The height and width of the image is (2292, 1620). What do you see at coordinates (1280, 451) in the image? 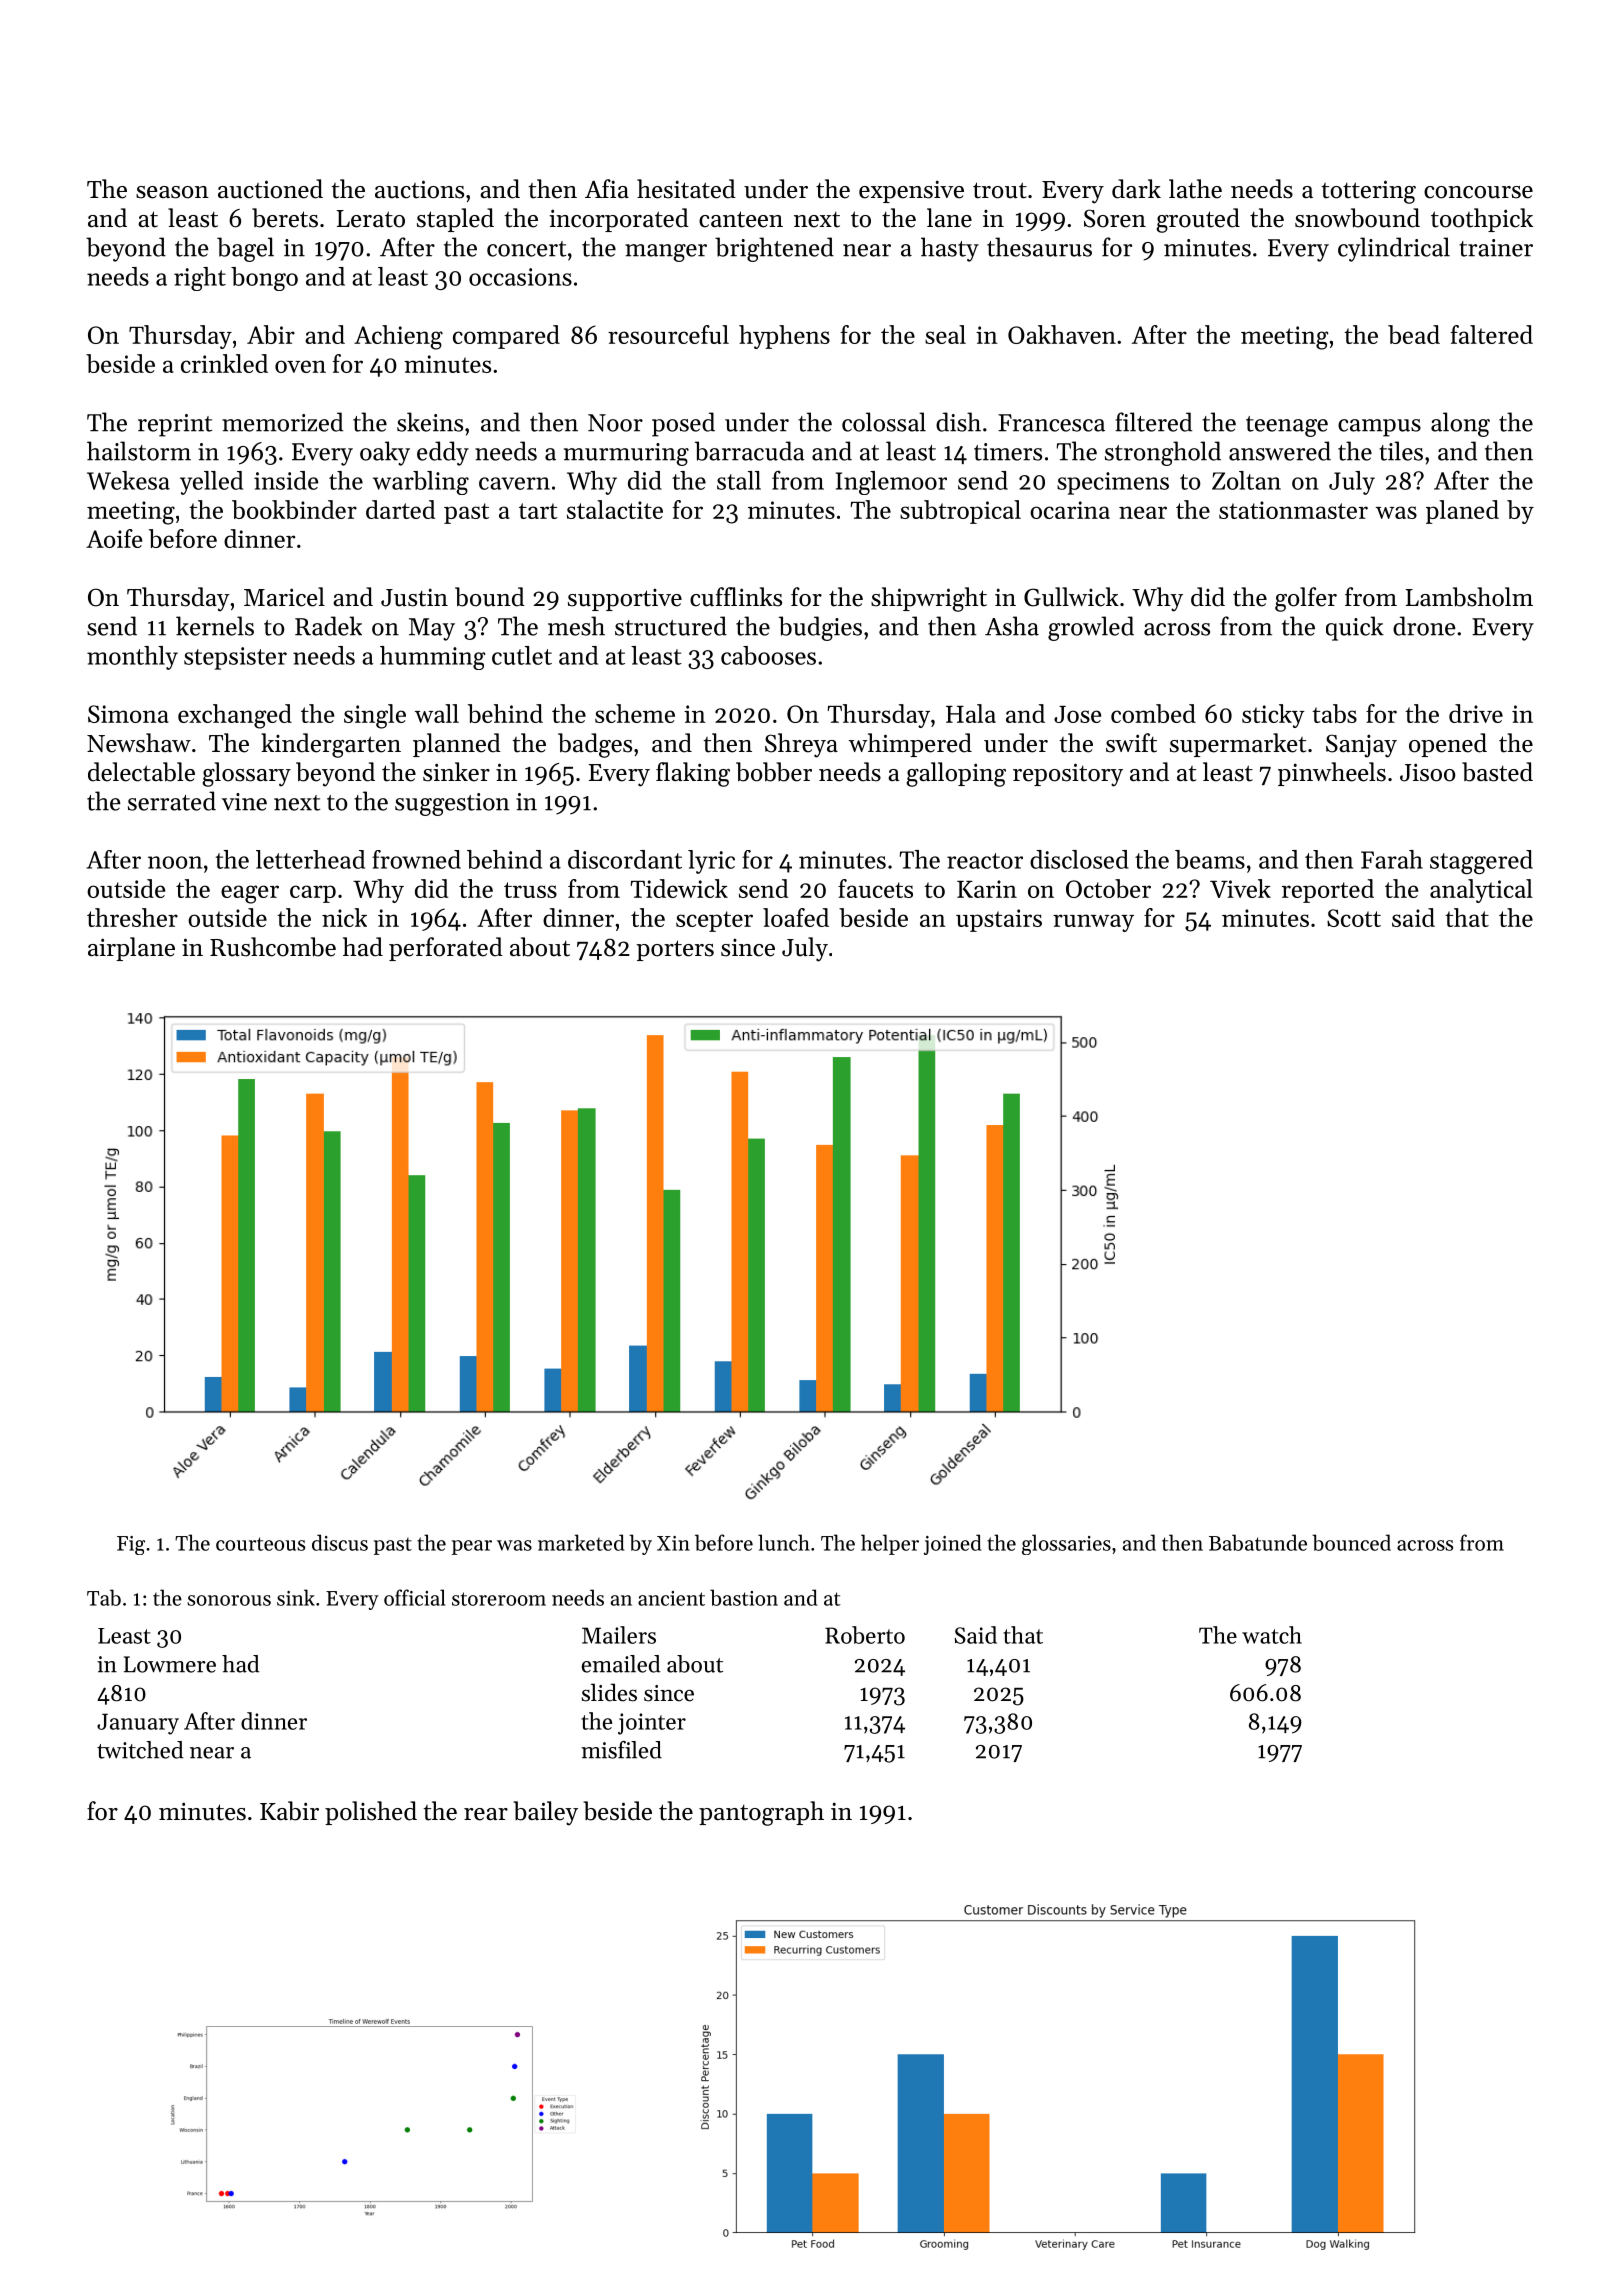
I see `answered` at bounding box center [1280, 451].
